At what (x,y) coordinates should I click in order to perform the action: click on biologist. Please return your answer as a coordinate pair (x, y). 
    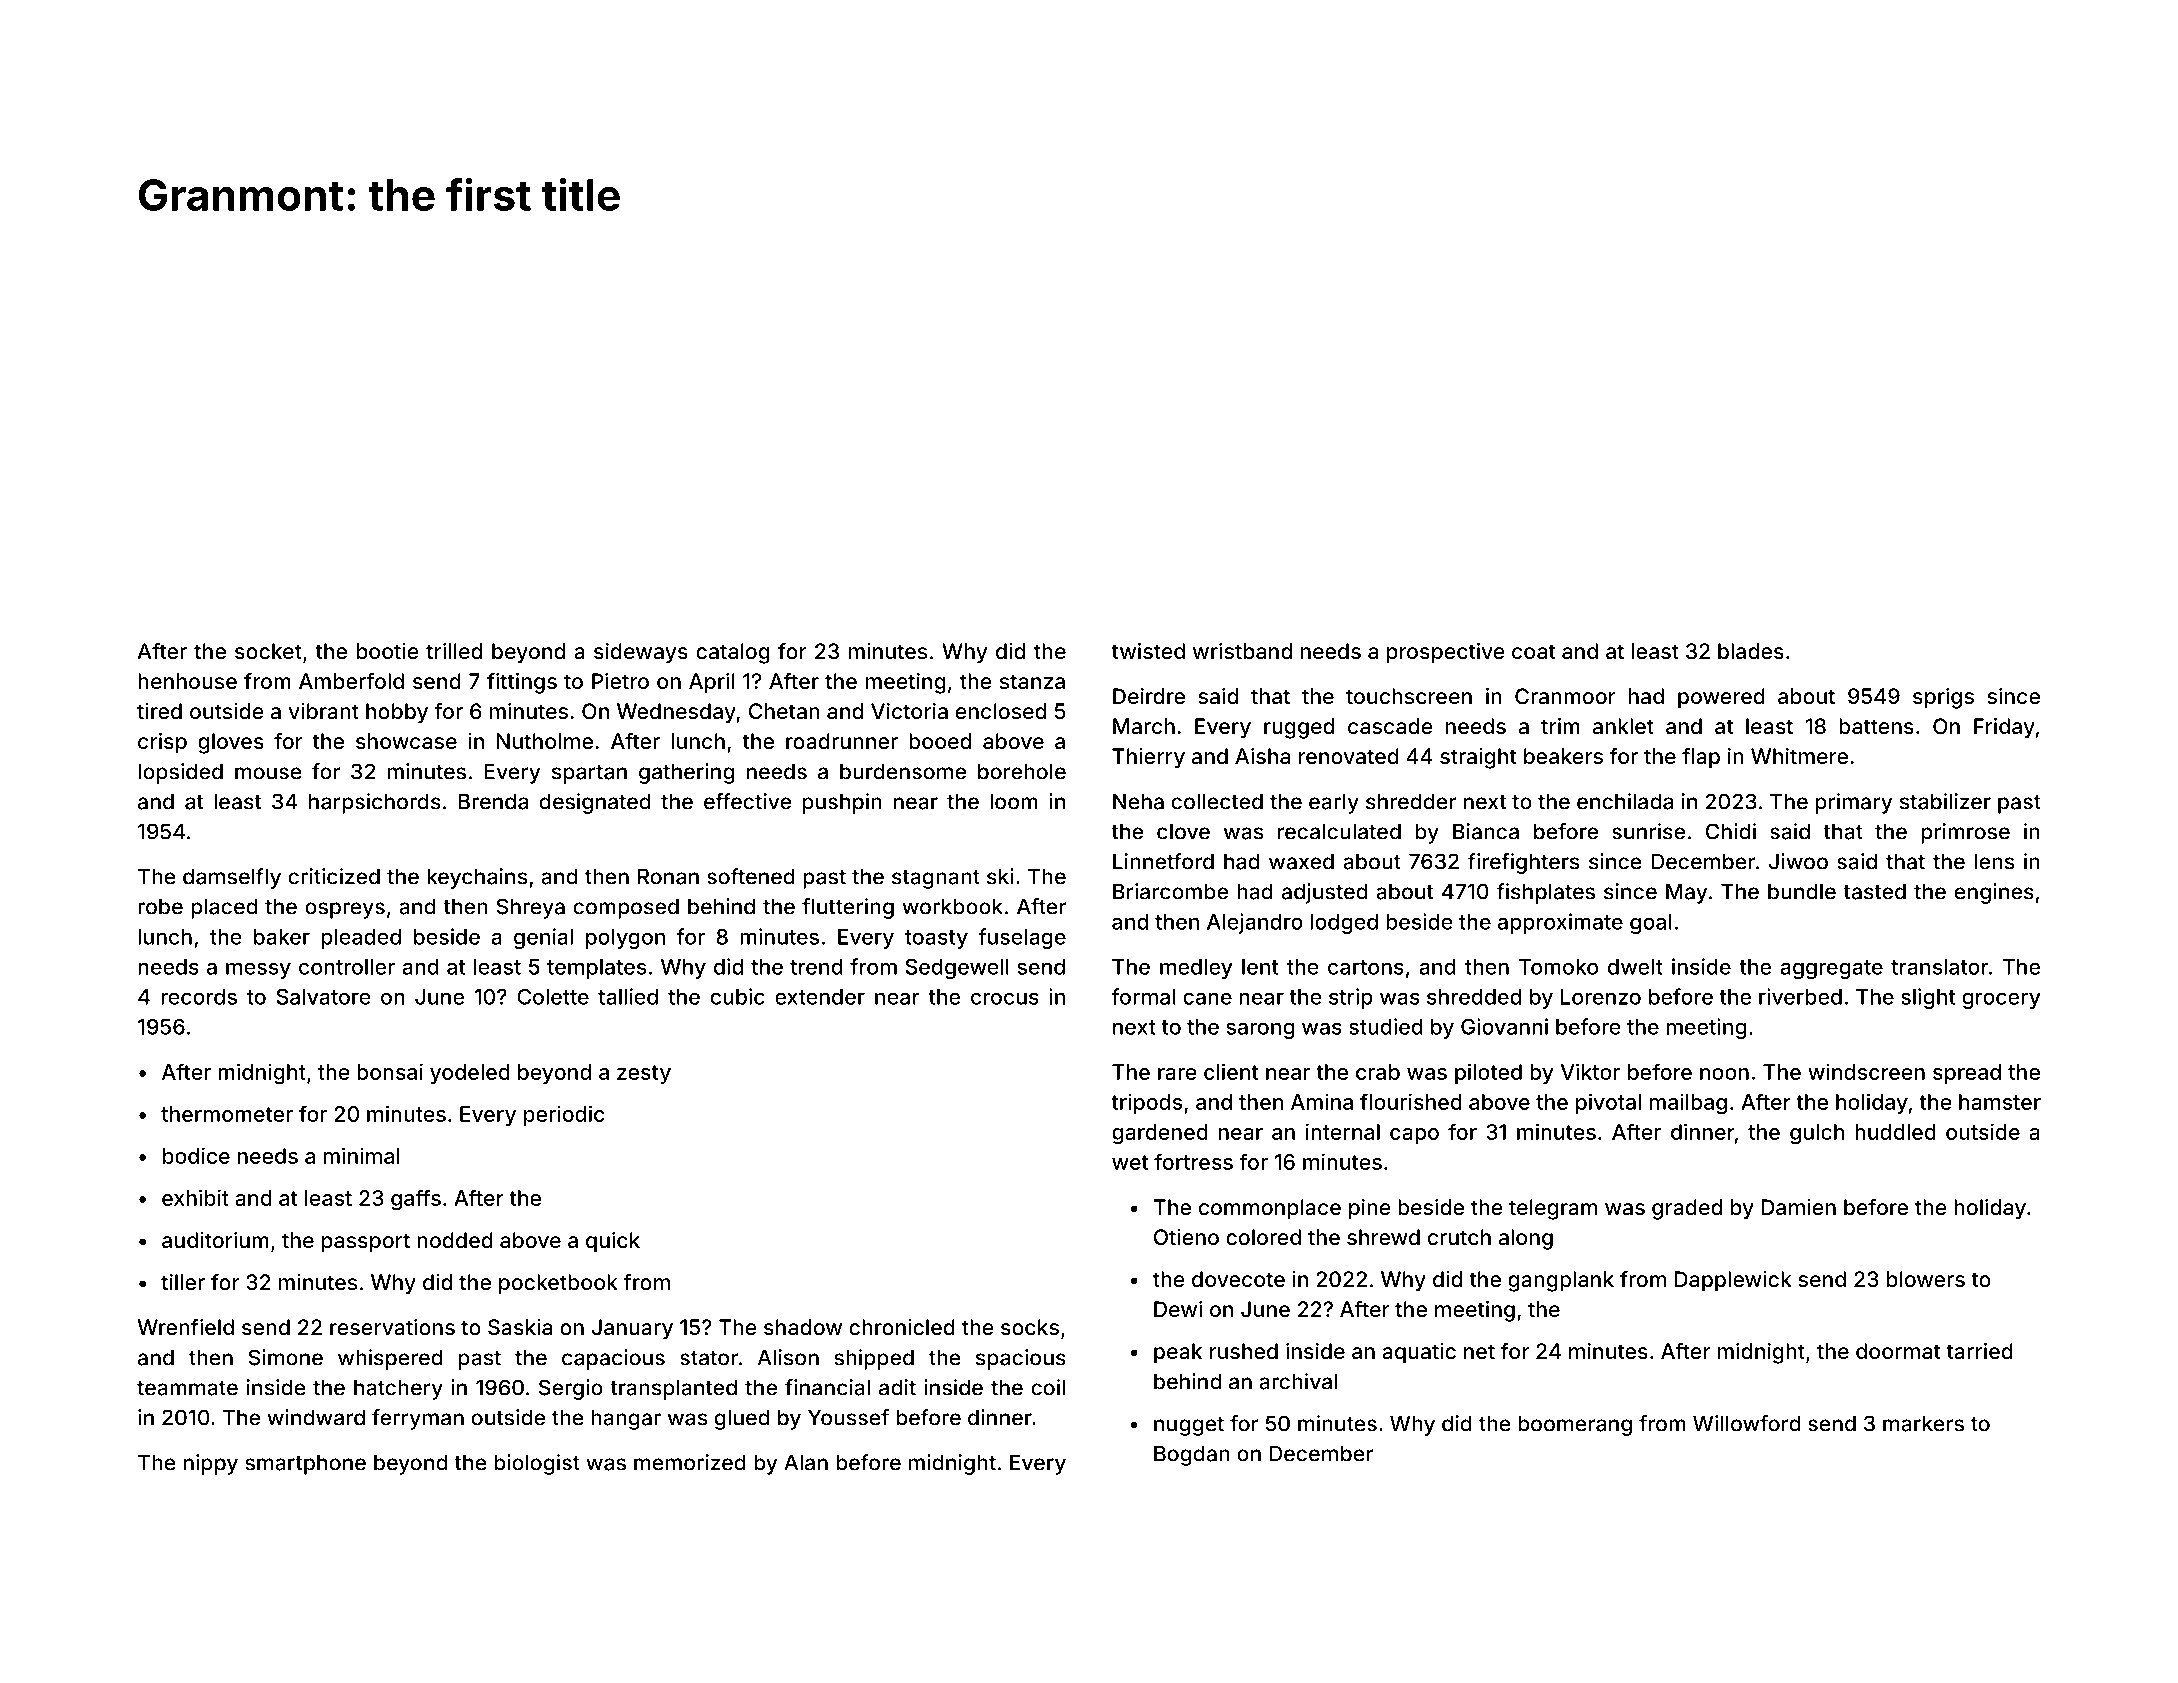
    Looking at the image, I should click on (537, 1464).
